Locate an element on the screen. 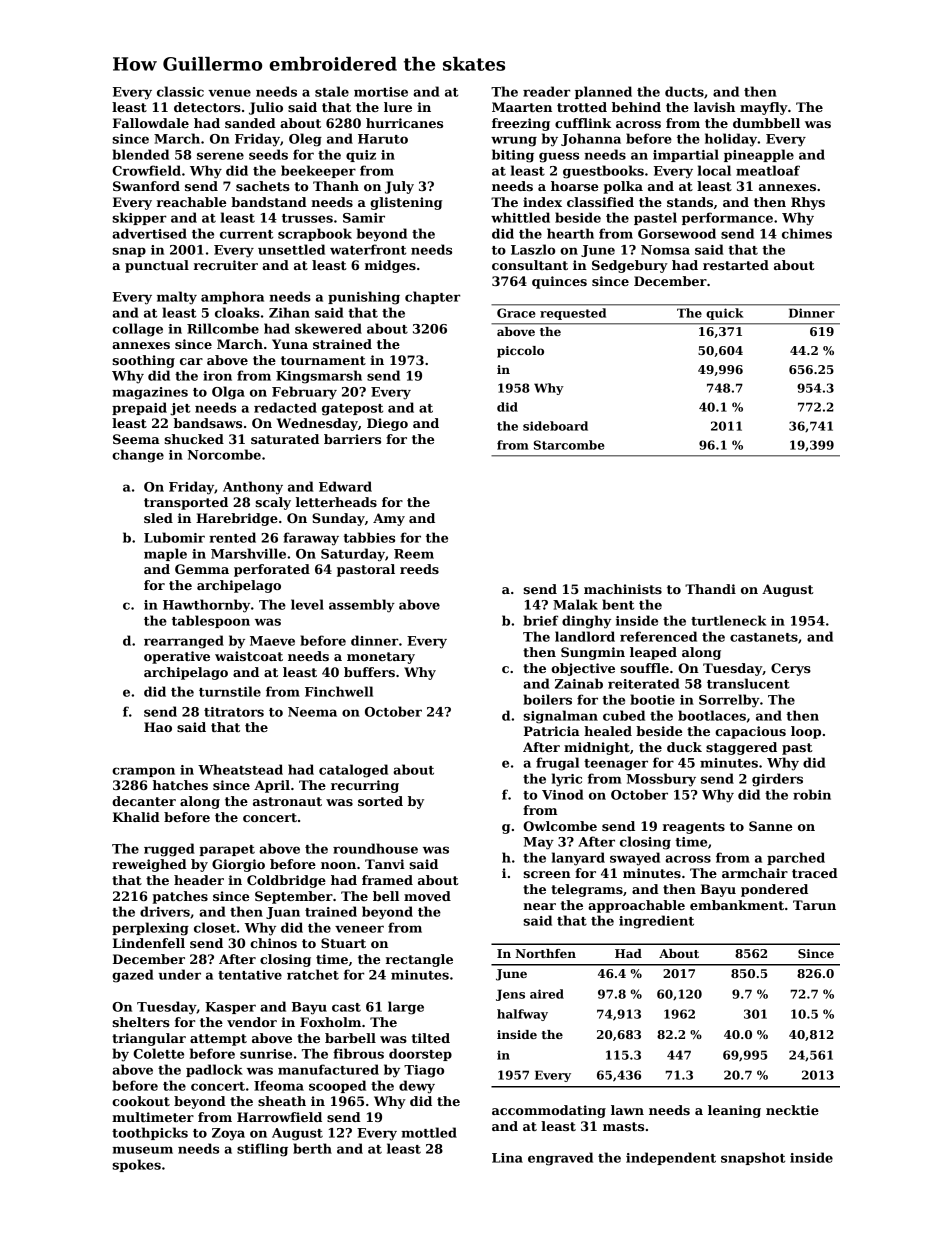 The width and height of the screenshot is (952, 1233). shelters is located at coordinates (141, 1022).
